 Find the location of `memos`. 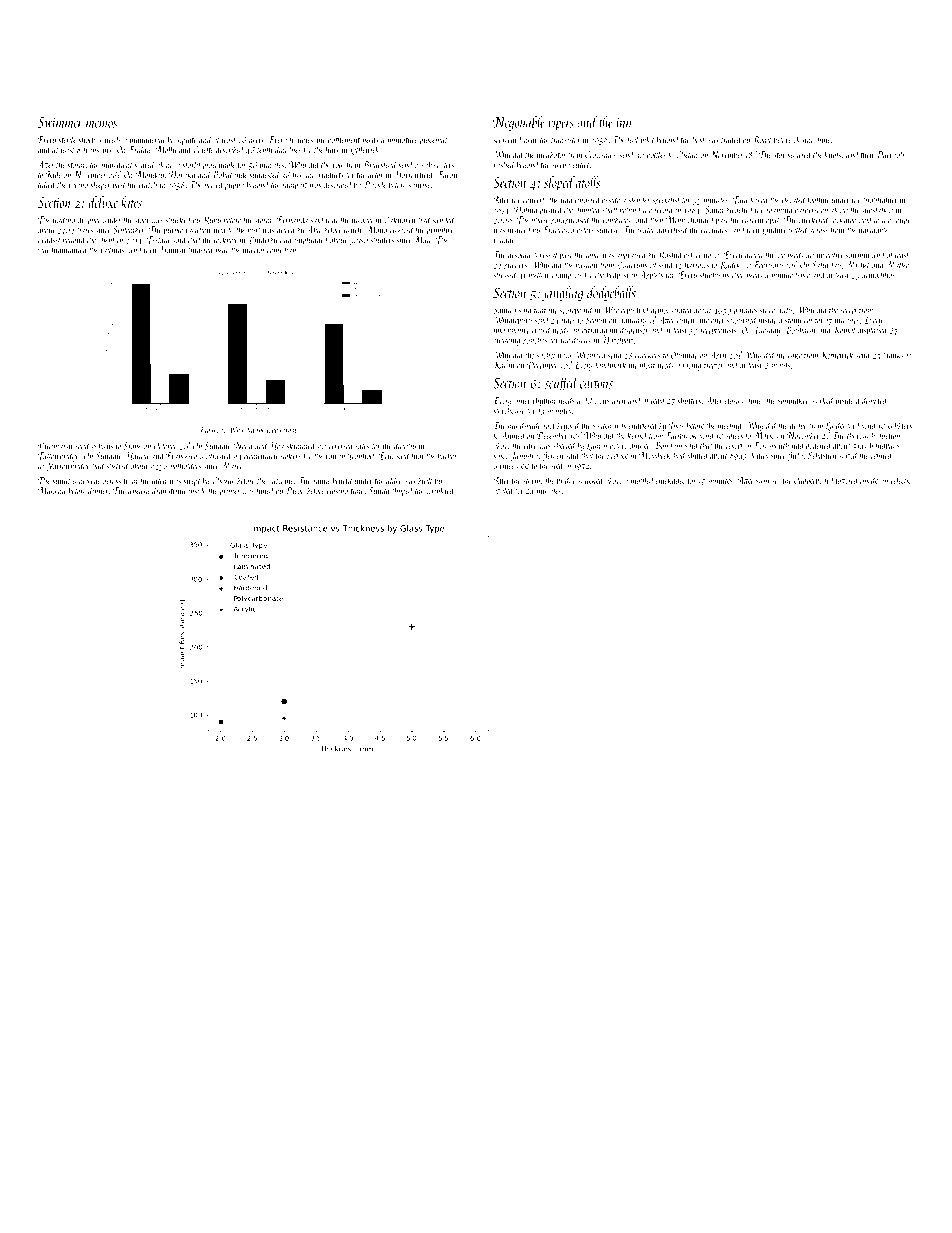

memos is located at coordinates (101, 124).
